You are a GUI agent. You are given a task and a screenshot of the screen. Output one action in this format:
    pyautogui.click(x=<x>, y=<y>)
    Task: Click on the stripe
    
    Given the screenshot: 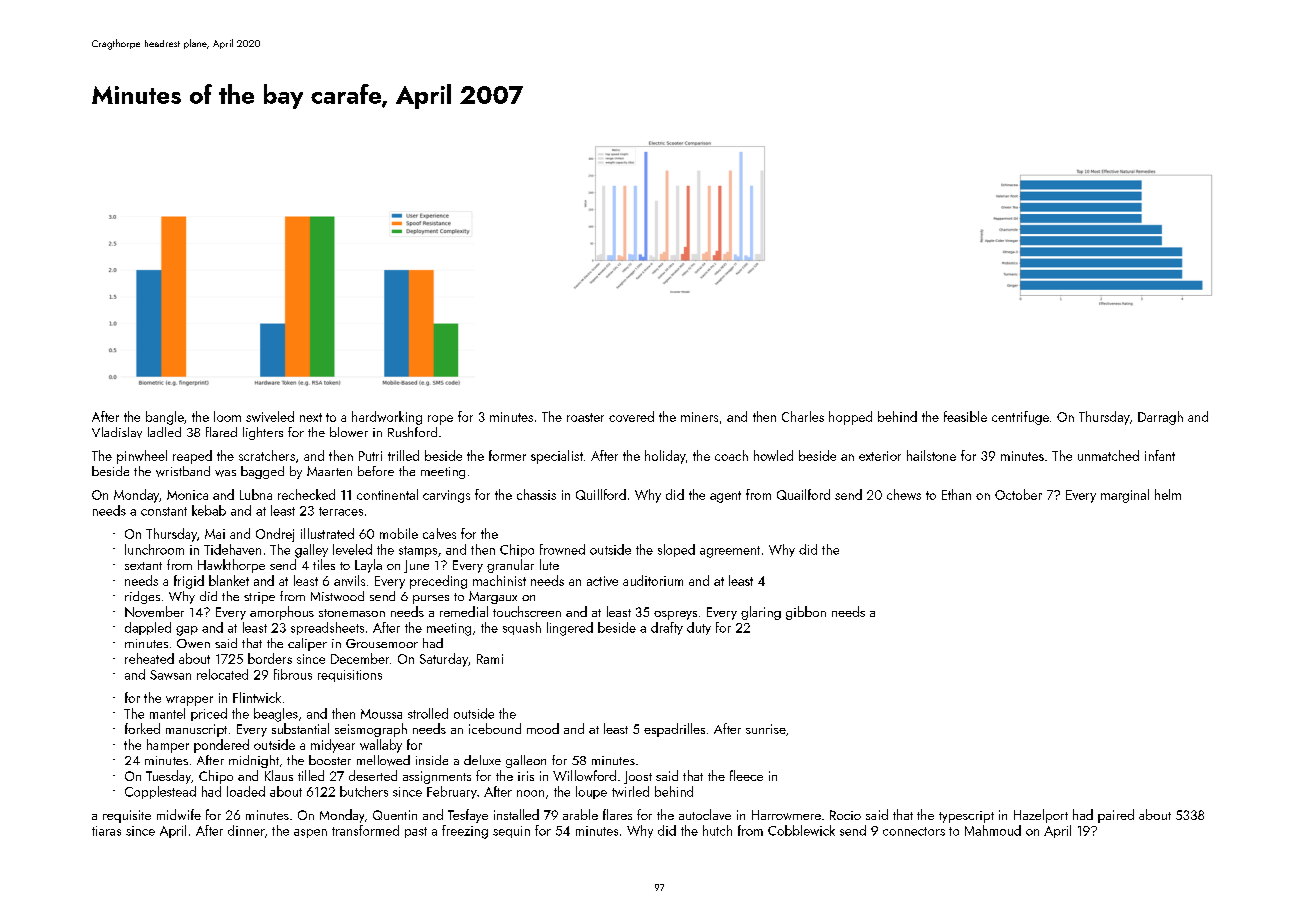 What is the action you would take?
    pyautogui.click(x=259, y=598)
